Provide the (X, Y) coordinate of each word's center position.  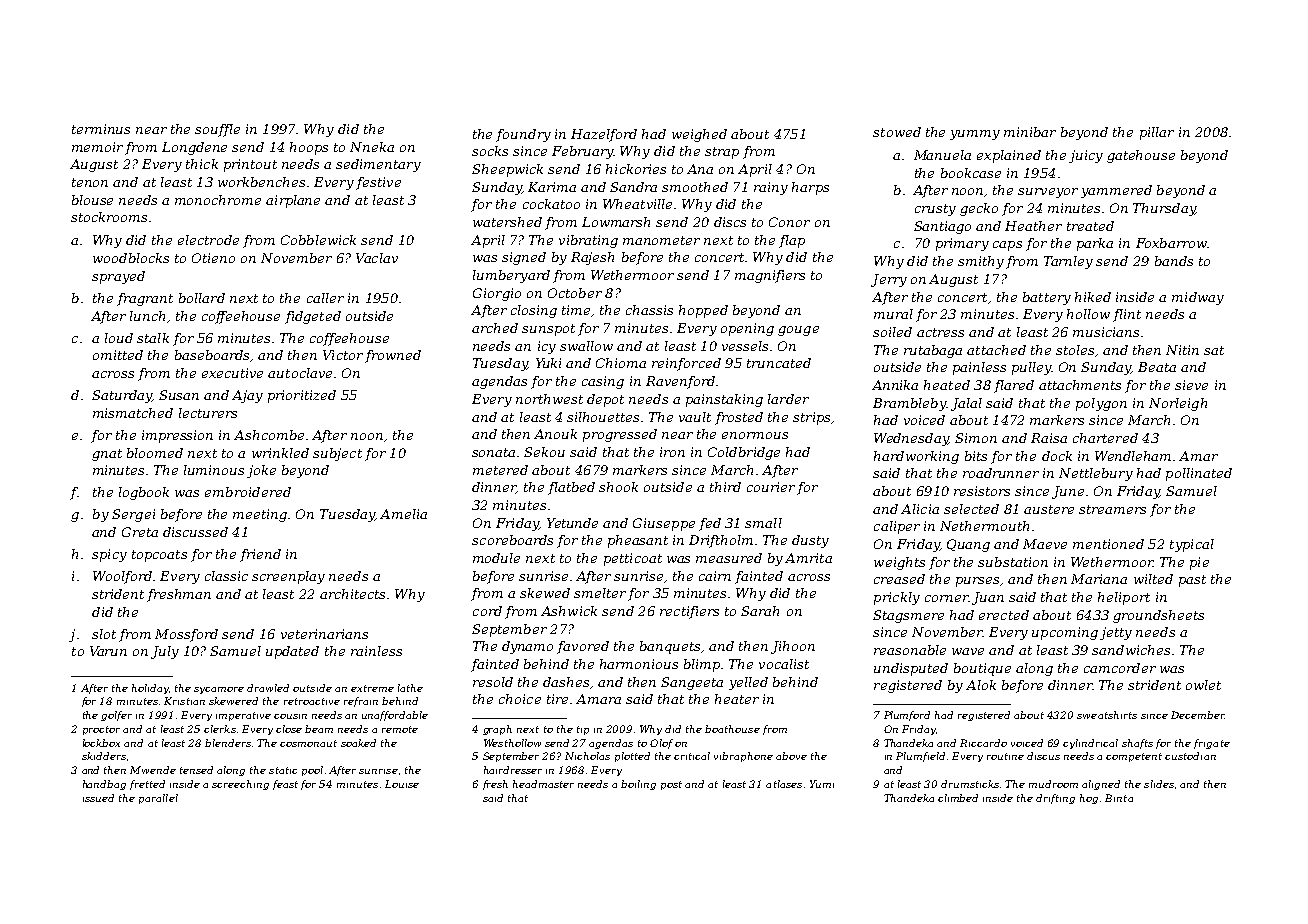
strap (722, 153)
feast (285, 785)
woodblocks (131, 258)
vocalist (784, 664)
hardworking (916, 457)
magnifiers (770, 276)
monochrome (218, 200)
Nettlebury (1096, 474)
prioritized (302, 396)
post (671, 785)
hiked (1093, 297)
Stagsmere (908, 616)
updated (292, 652)
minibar (1030, 132)
